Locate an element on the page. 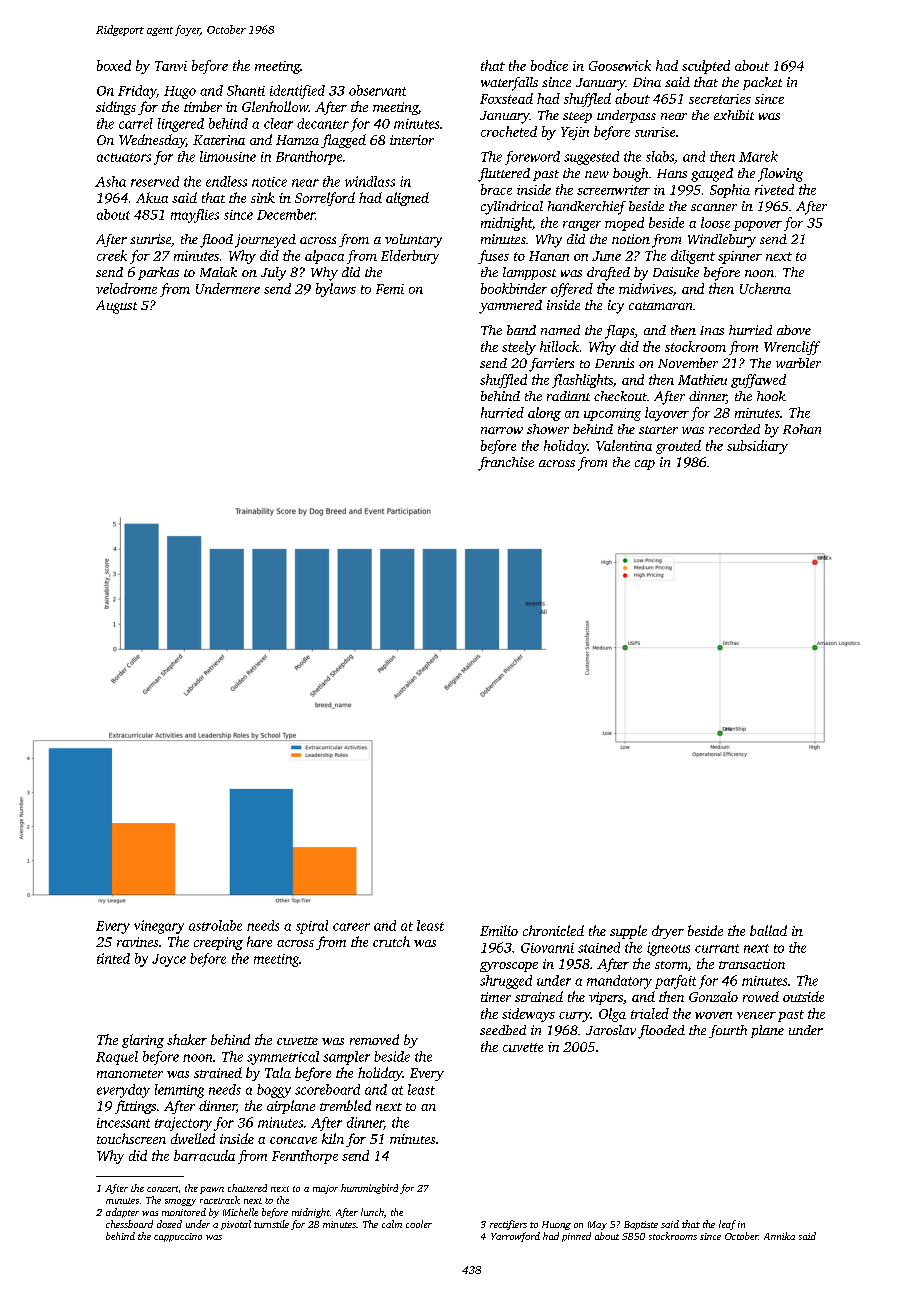  Asha is located at coordinates (110, 181).
